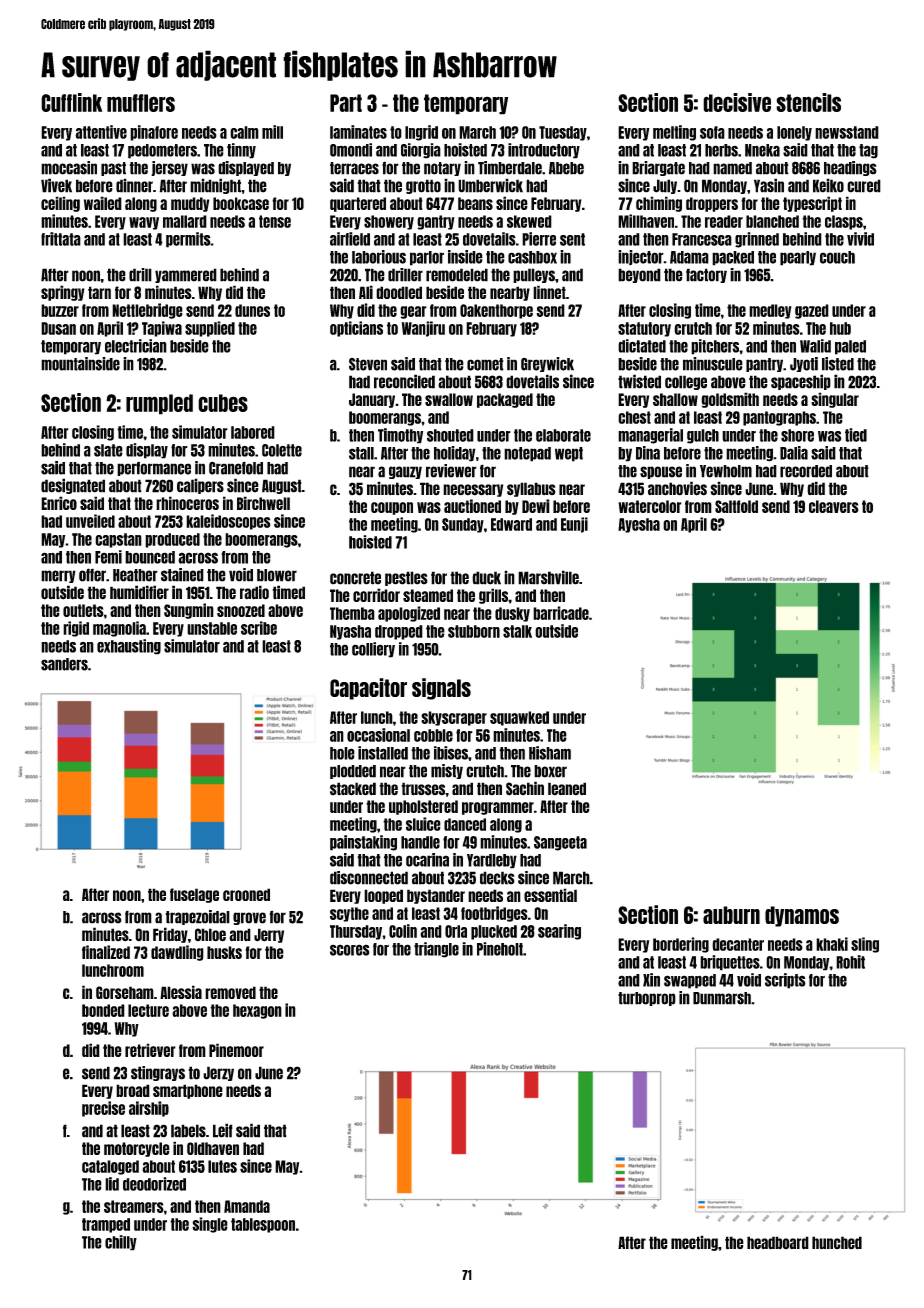 The width and height of the screenshot is (924, 1308). I want to click on laminates, so click(358, 132).
